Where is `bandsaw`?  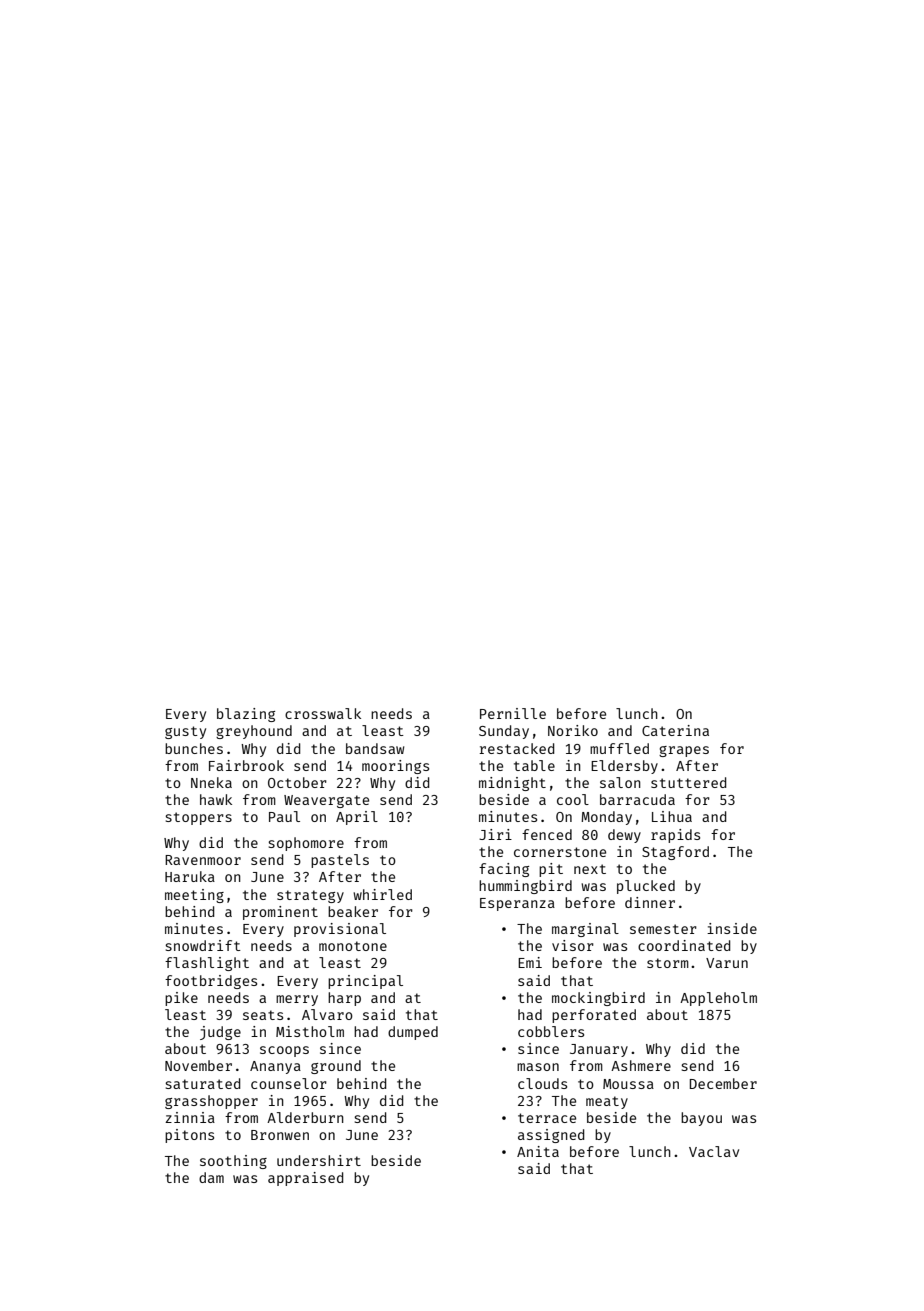
bandsaw is located at coordinates (375, 748).
